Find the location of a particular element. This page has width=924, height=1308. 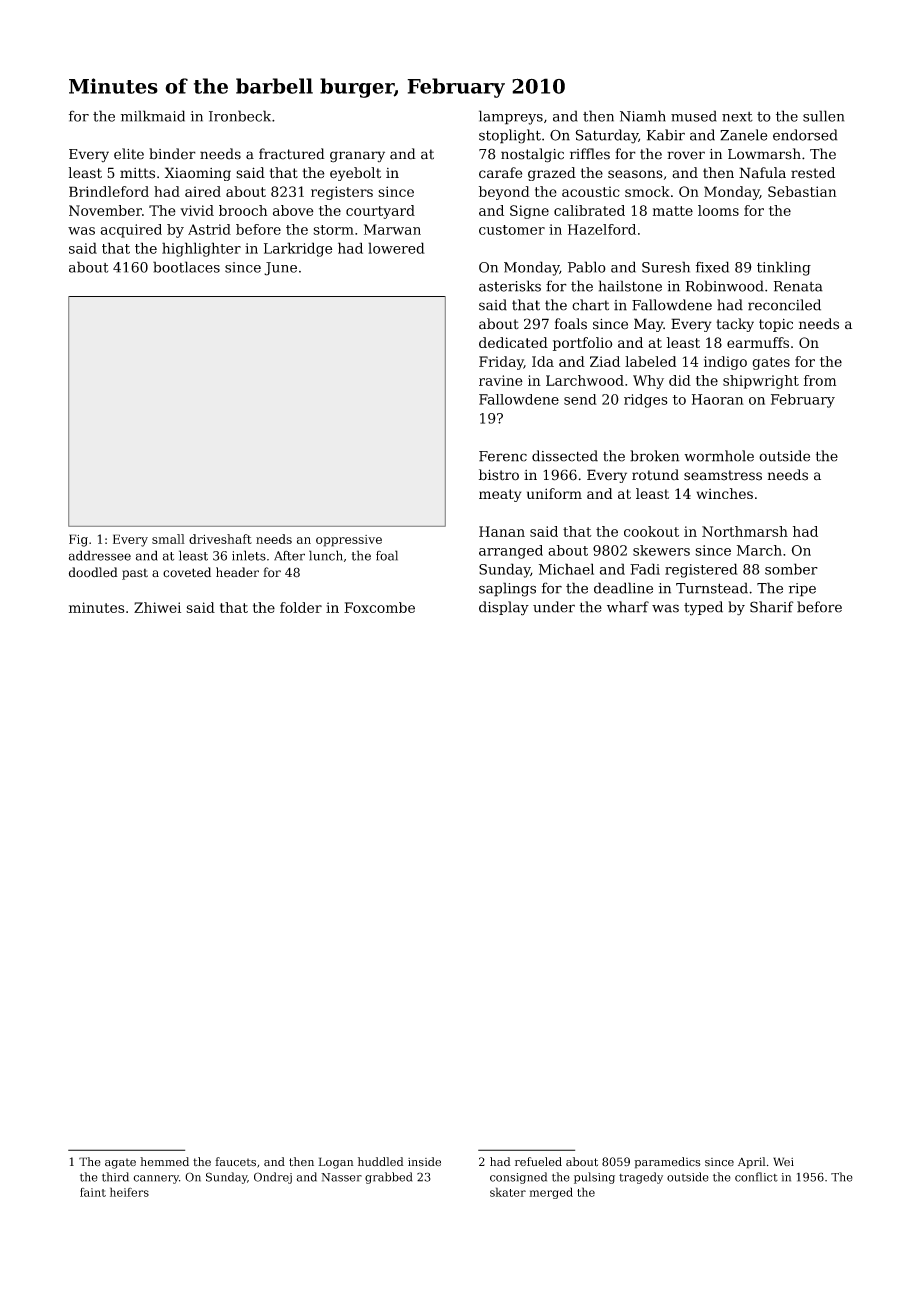

milkmaid is located at coordinates (153, 116).
